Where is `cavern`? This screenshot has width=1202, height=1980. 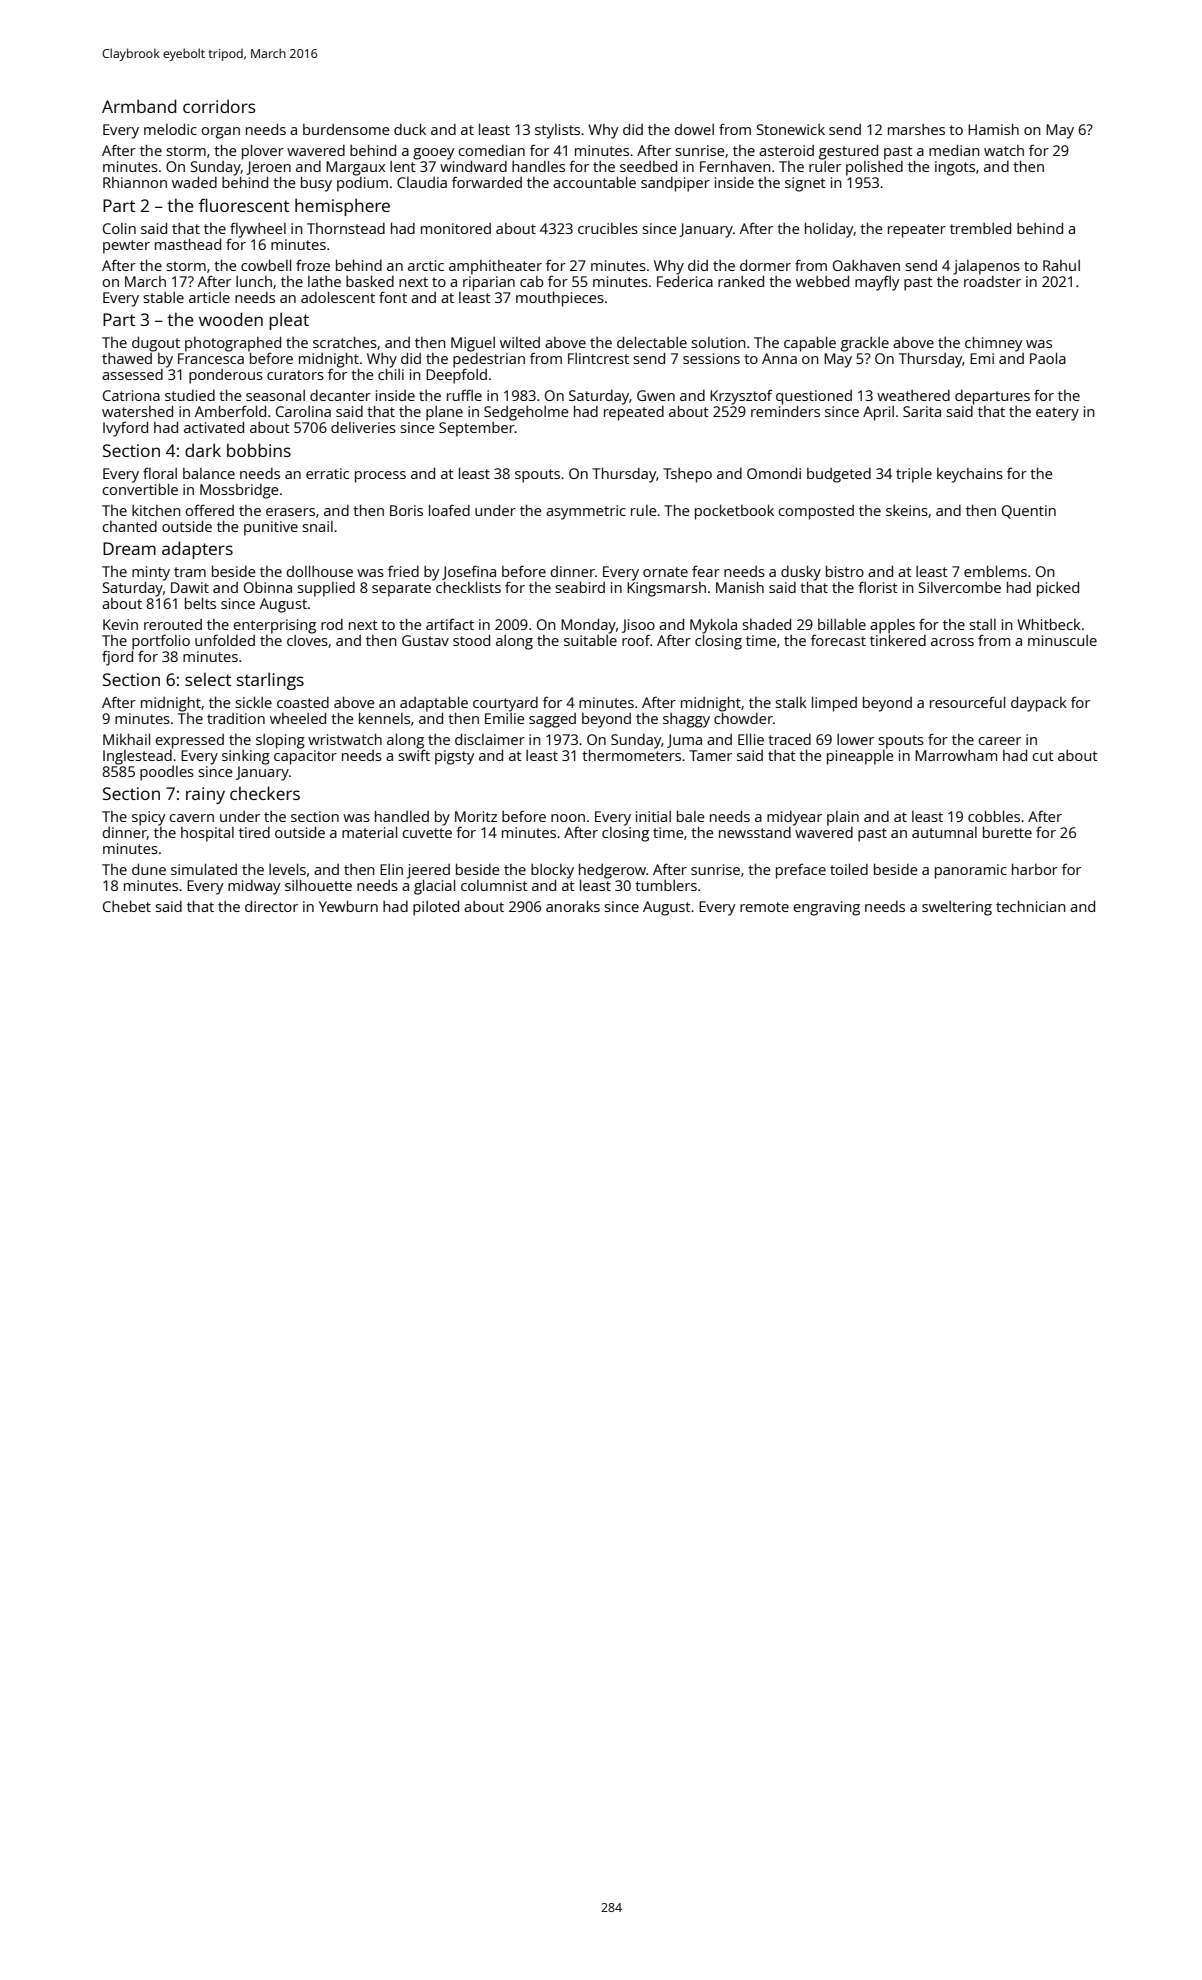
cavern is located at coordinates (191, 818).
